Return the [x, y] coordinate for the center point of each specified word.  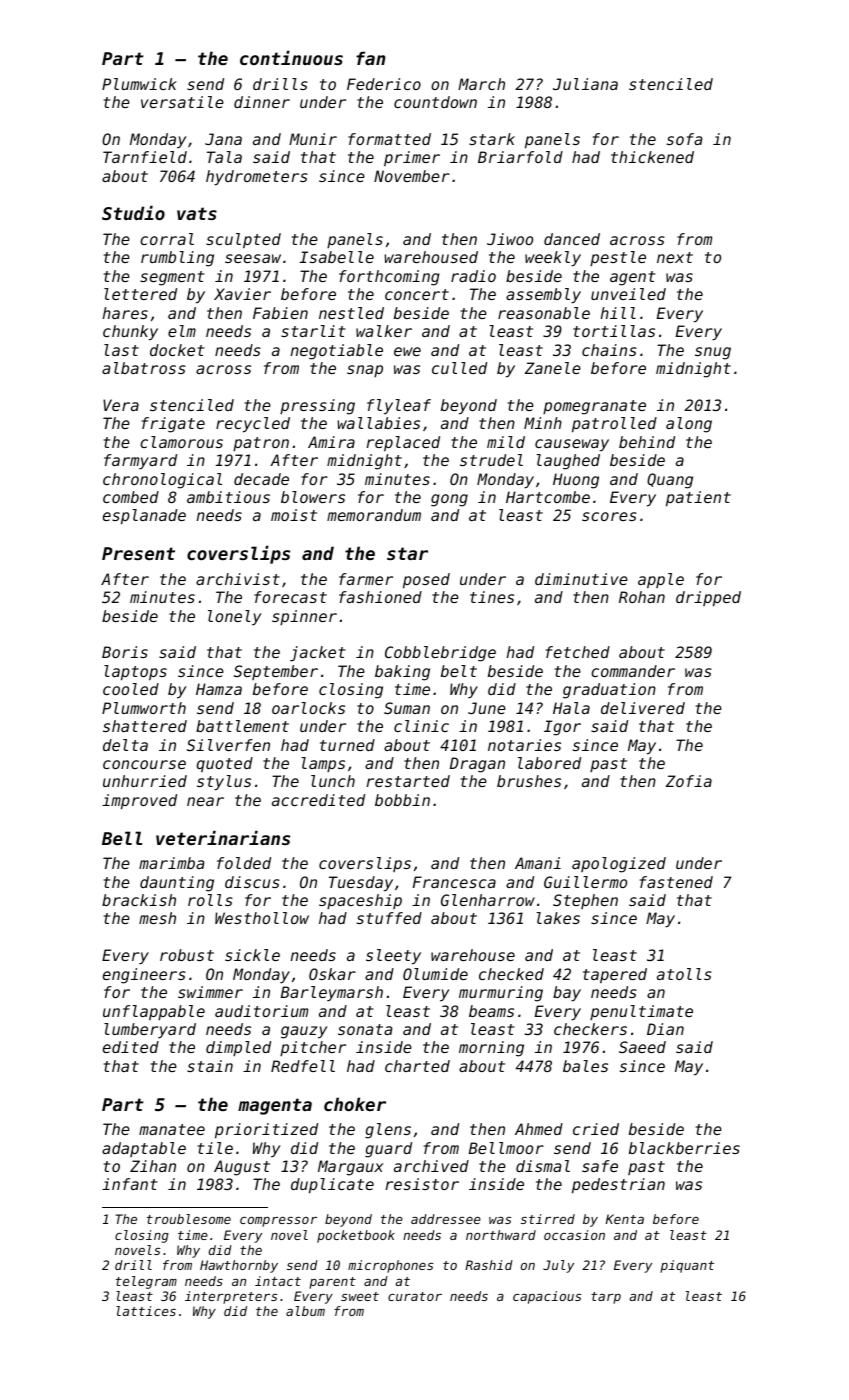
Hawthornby [239, 1266]
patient [698, 499]
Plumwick [139, 84]
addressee [446, 1219]
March [481, 84]
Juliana [585, 84]
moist [294, 515]
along [689, 425]
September [276, 672]
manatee [172, 1129]
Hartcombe [548, 497]
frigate [173, 425]
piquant [687, 1266]
